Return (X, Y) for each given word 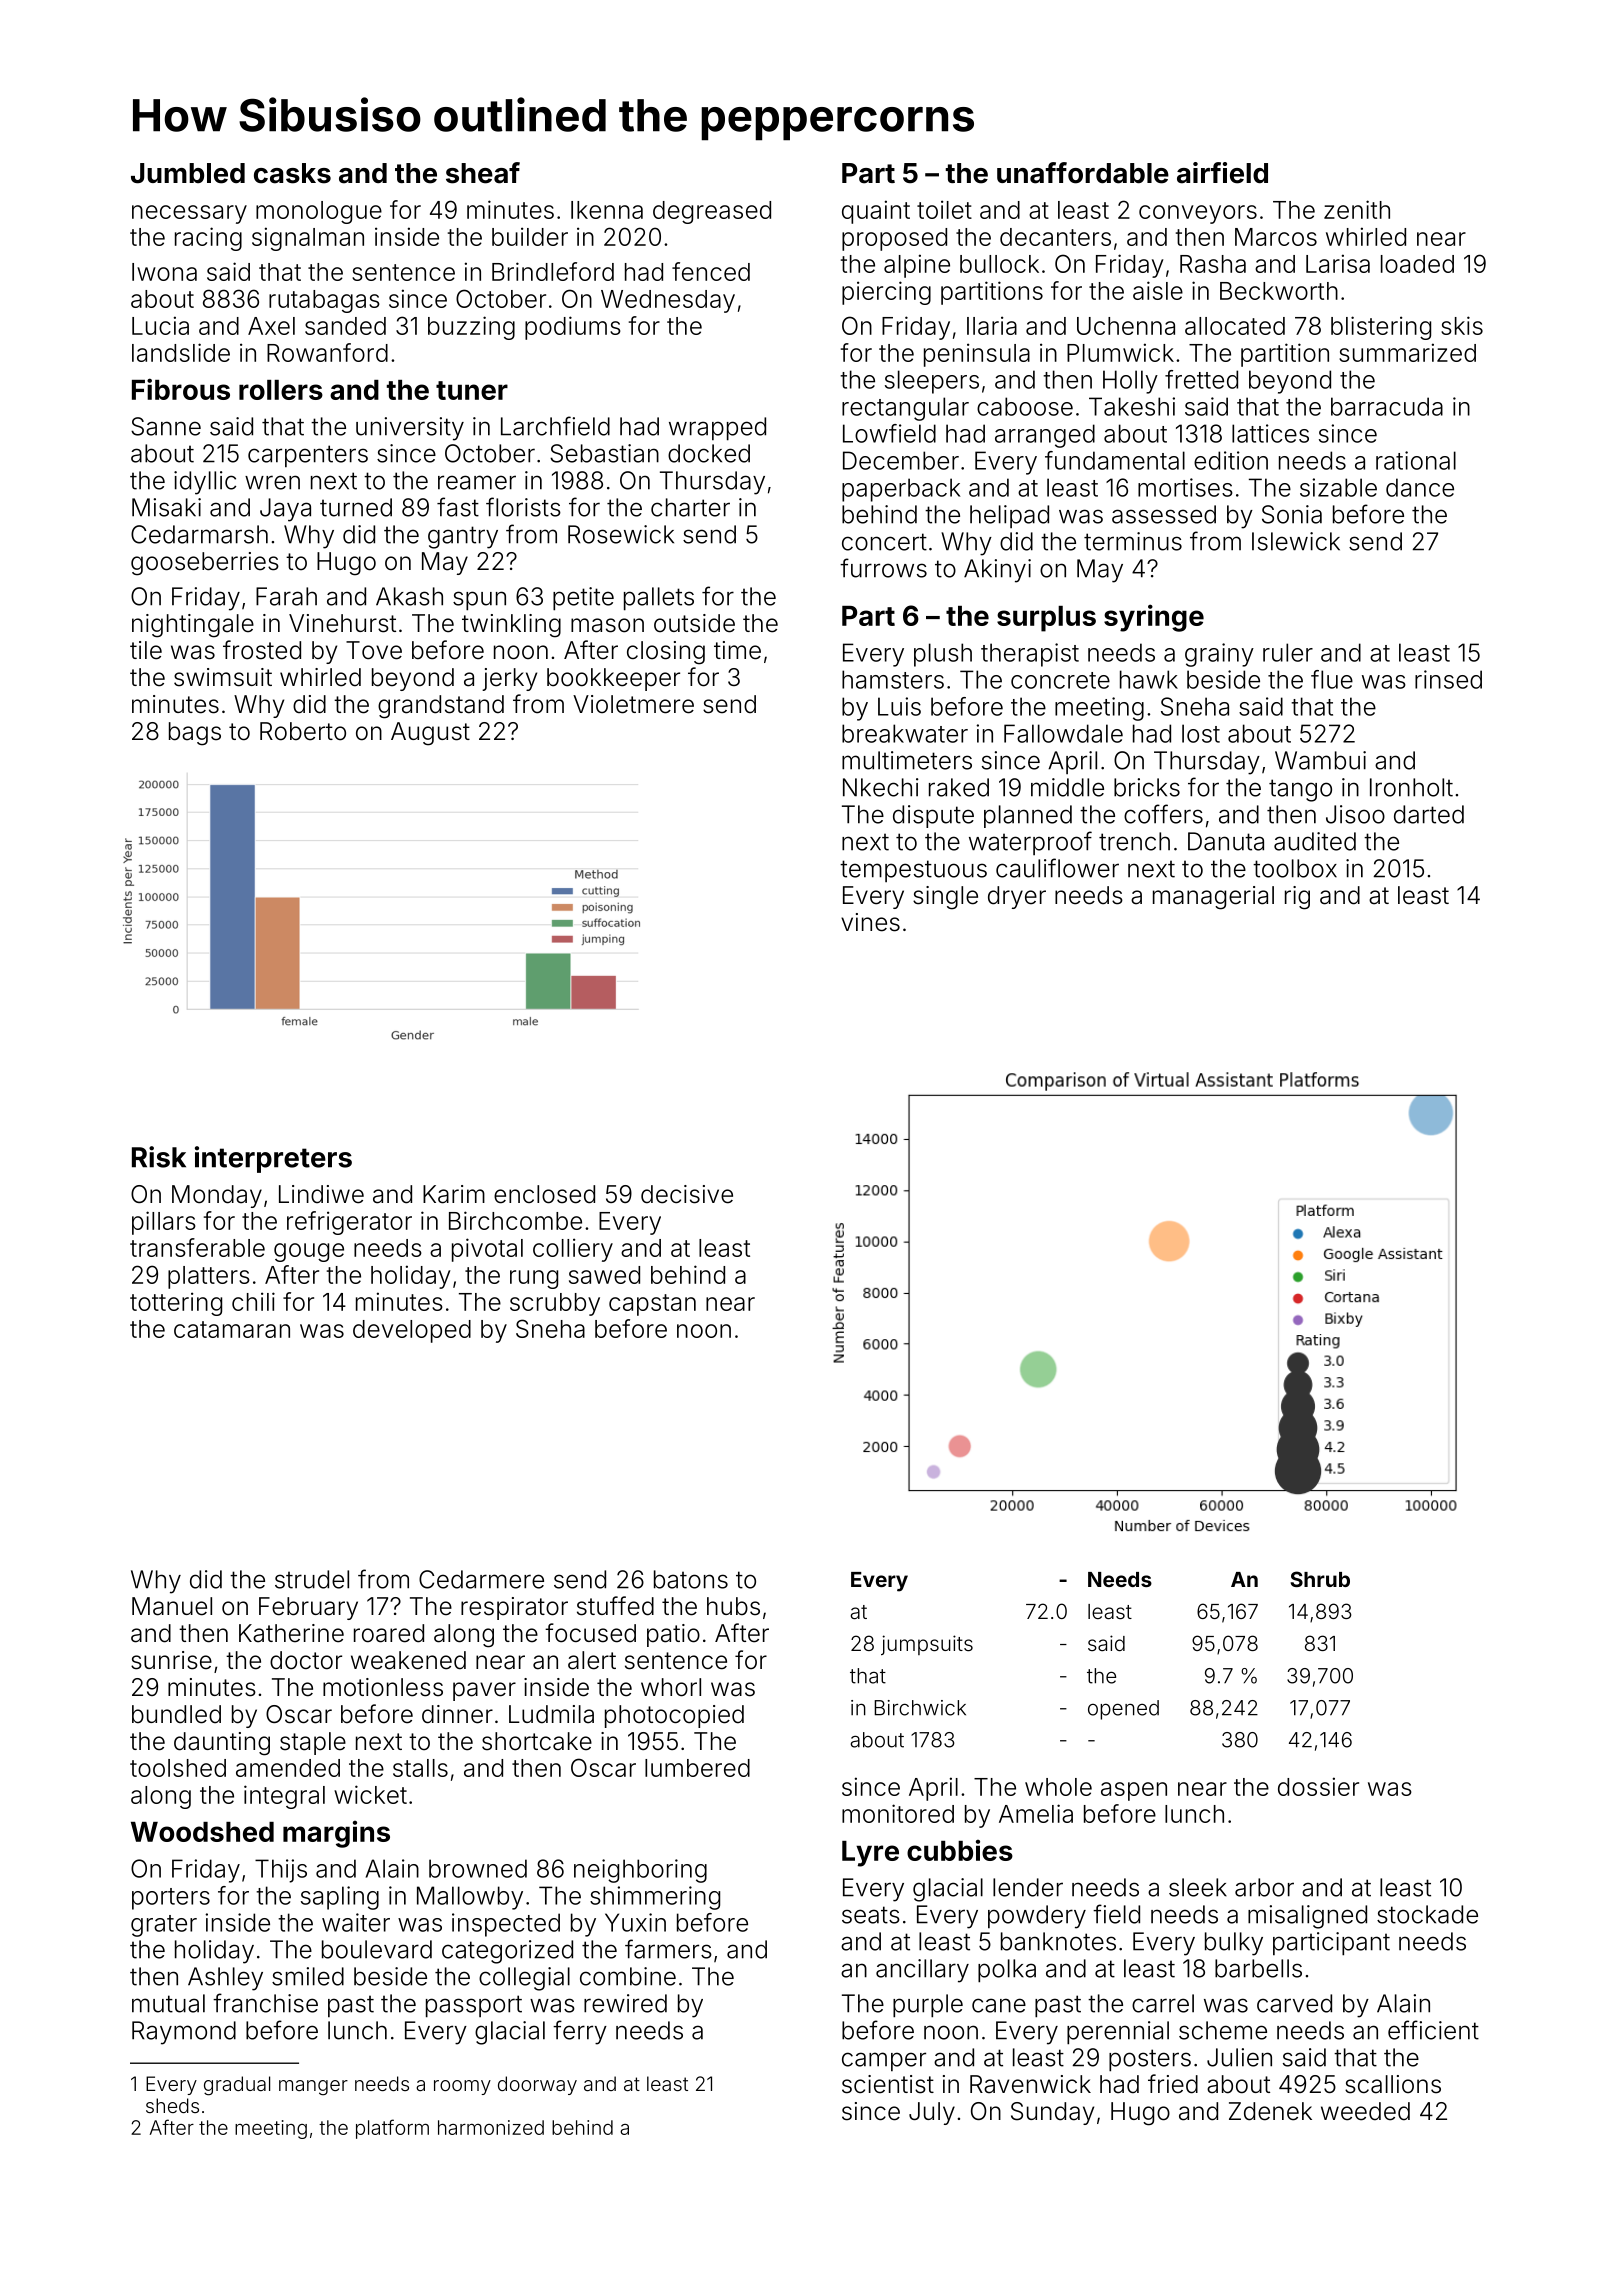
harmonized (491, 2127)
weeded (1365, 2111)
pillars (164, 1223)
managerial (1213, 898)
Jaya (285, 510)
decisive (687, 1194)
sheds (172, 2105)
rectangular (905, 409)
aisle (1158, 290)
